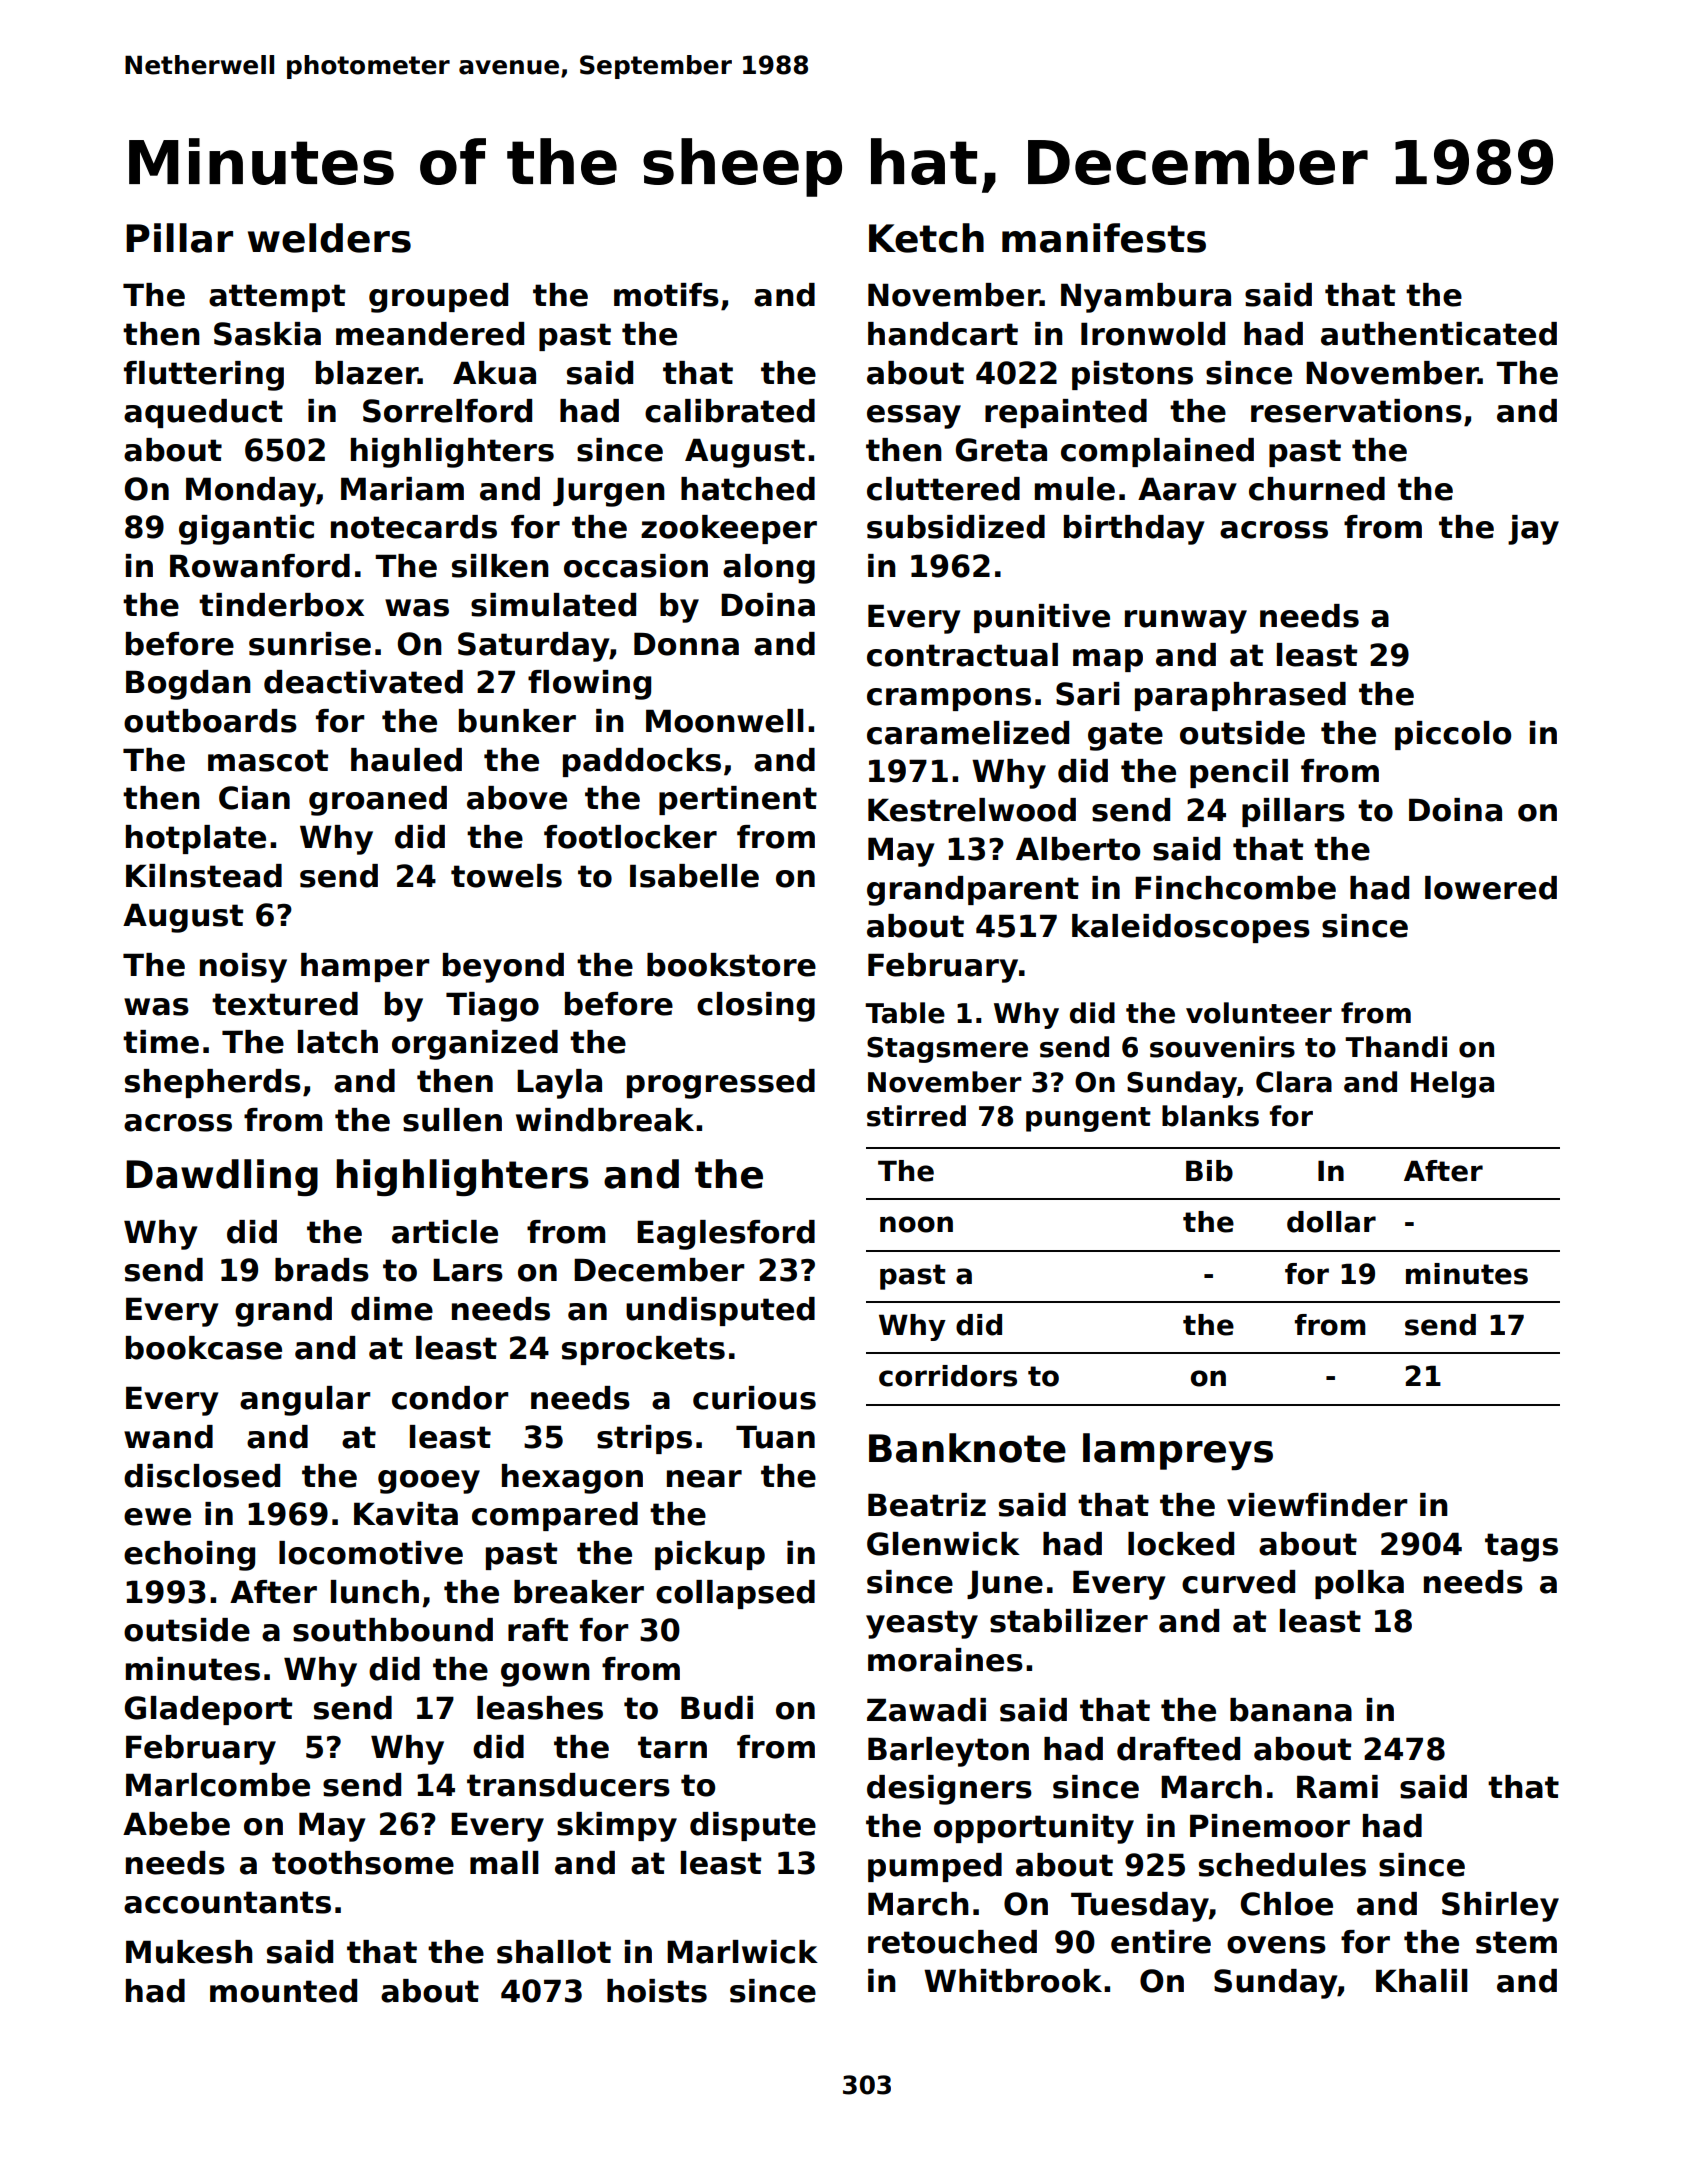  I want to click on mounted, so click(283, 1991).
